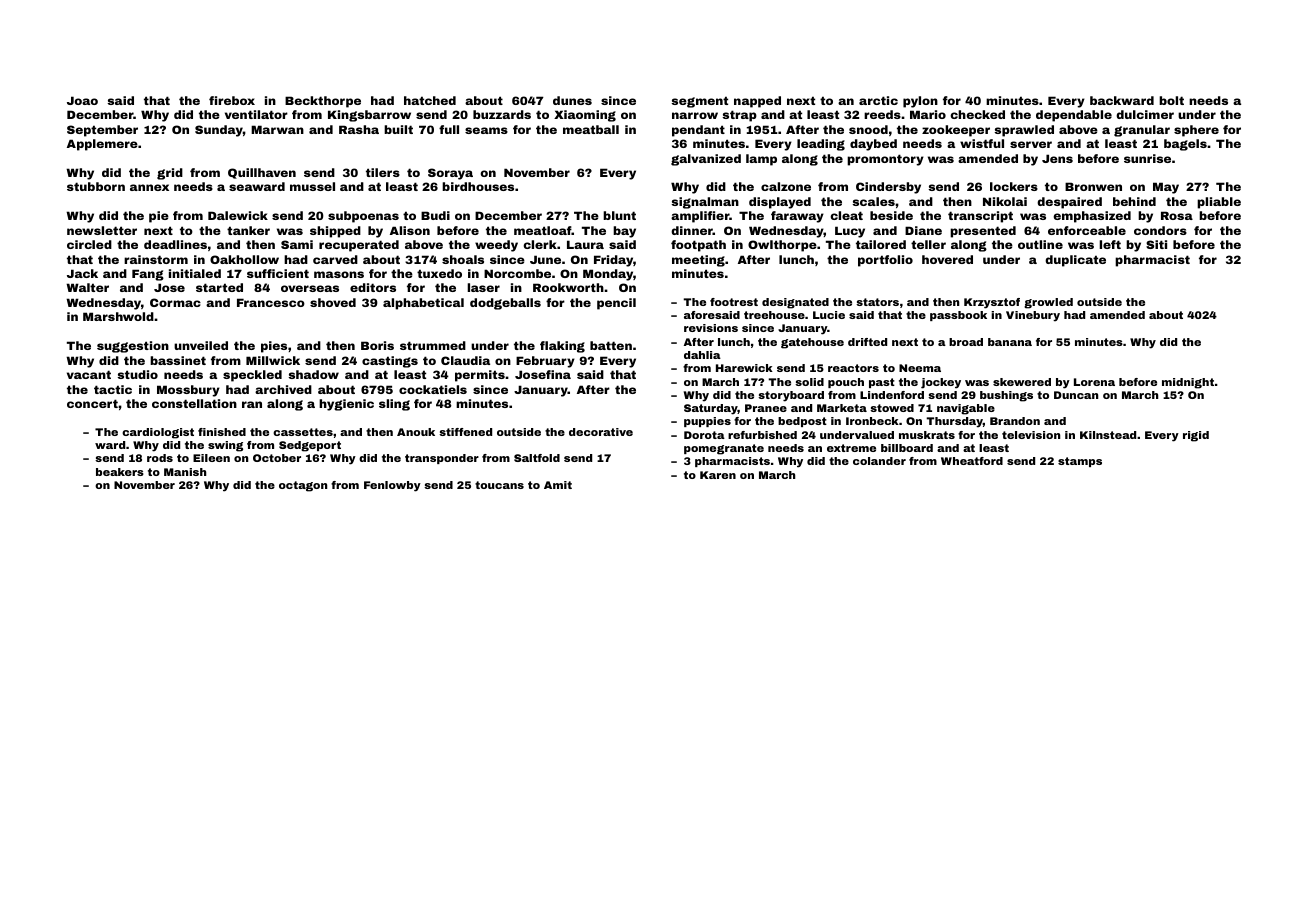 This screenshot has height=924, width=1308. What do you see at coordinates (585, 244) in the screenshot?
I see `Laura` at bounding box center [585, 244].
